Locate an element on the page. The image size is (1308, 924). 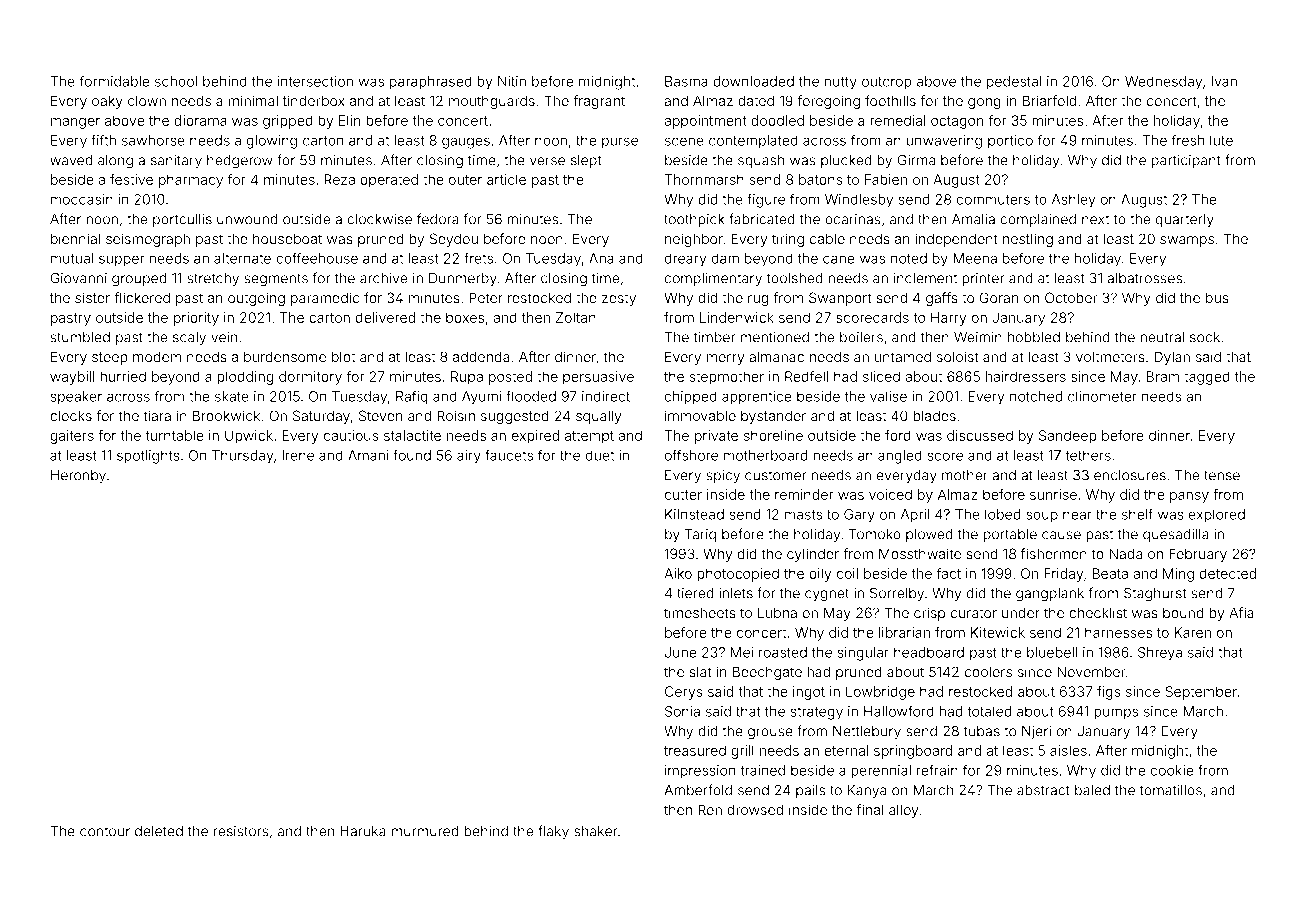
figs is located at coordinates (1109, 693).
